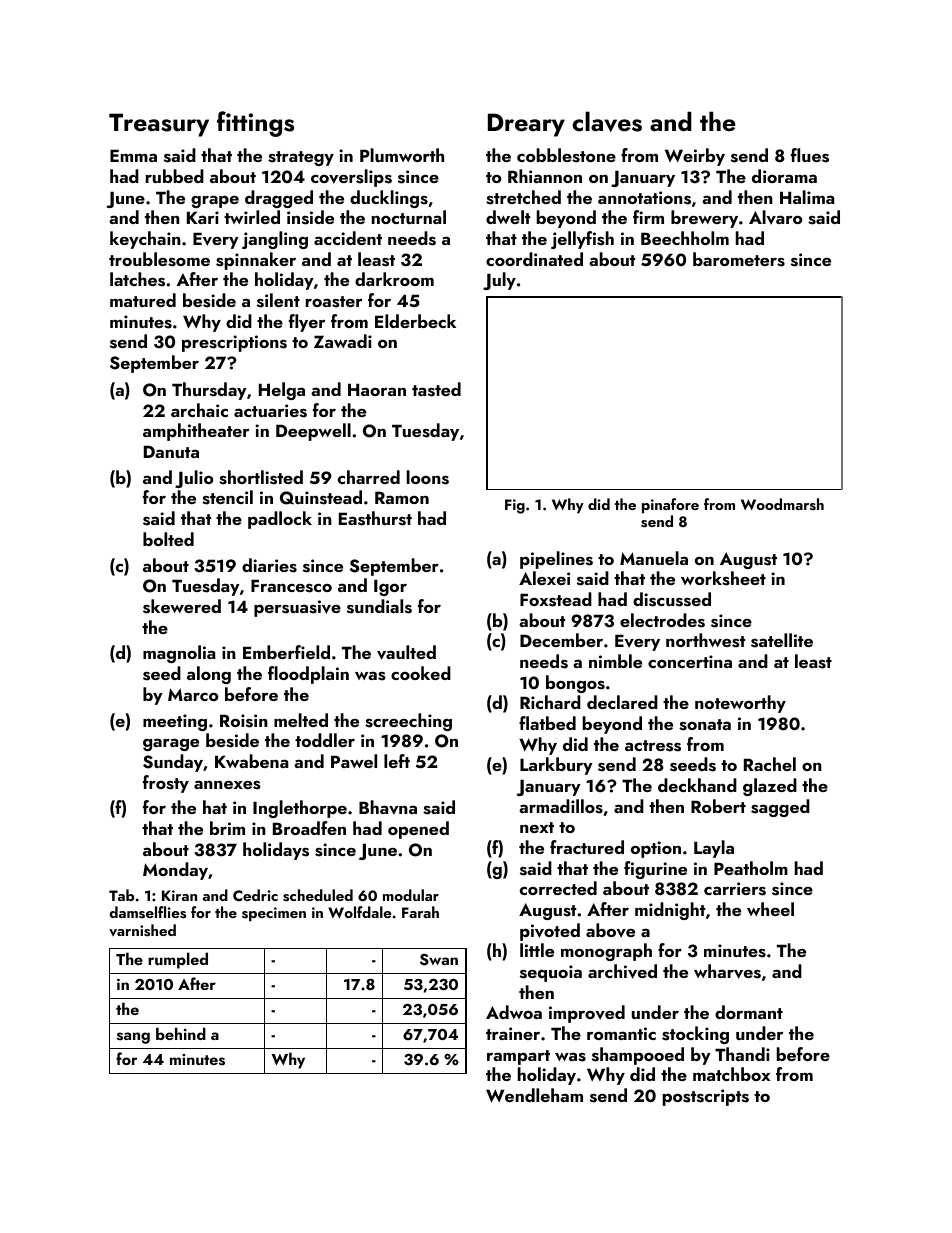 The height and width of the document is (1233, 952). I want to click on skewered, so click(182, 606).
